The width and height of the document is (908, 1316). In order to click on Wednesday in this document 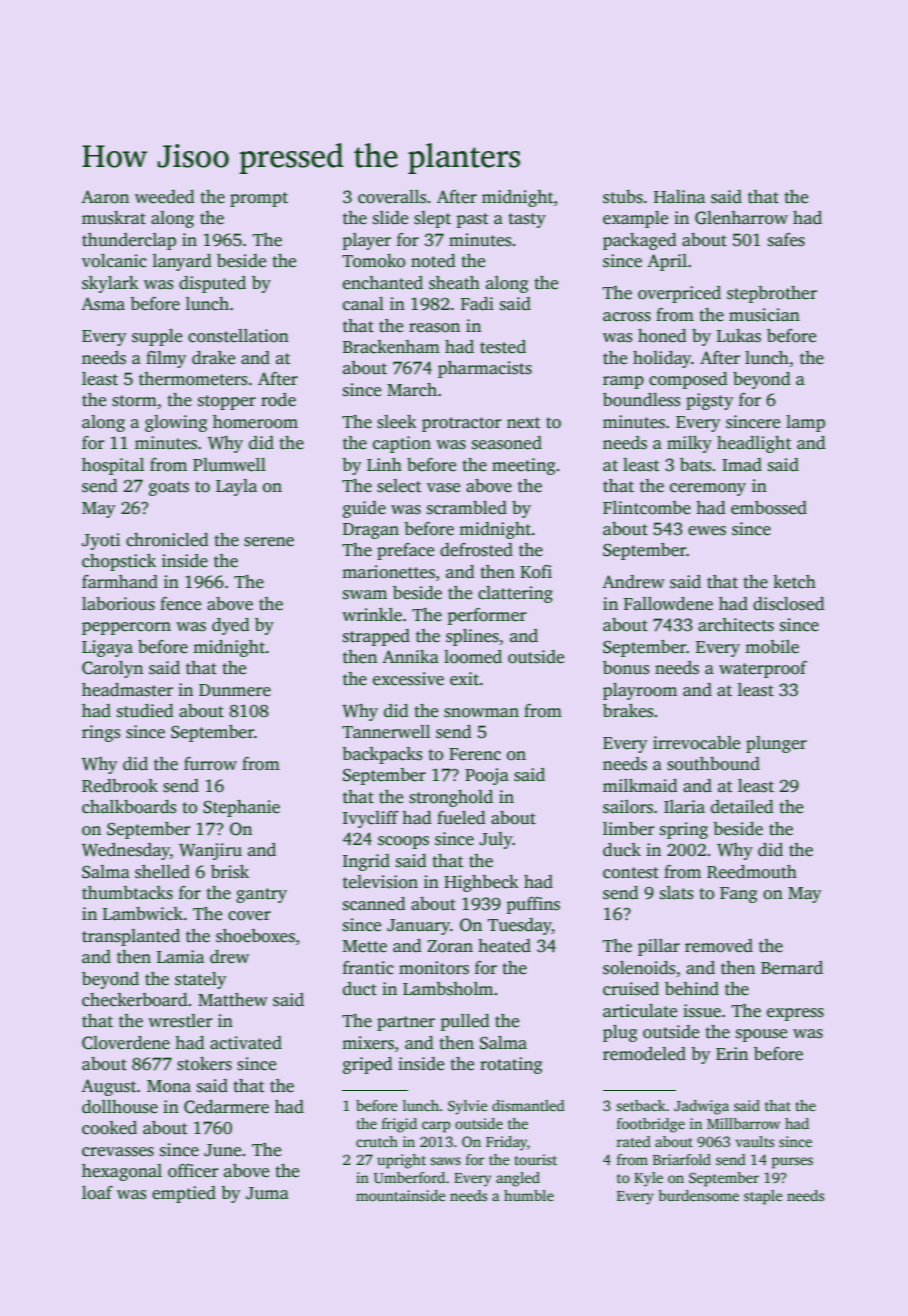, I will do `click(126, 851)`.
